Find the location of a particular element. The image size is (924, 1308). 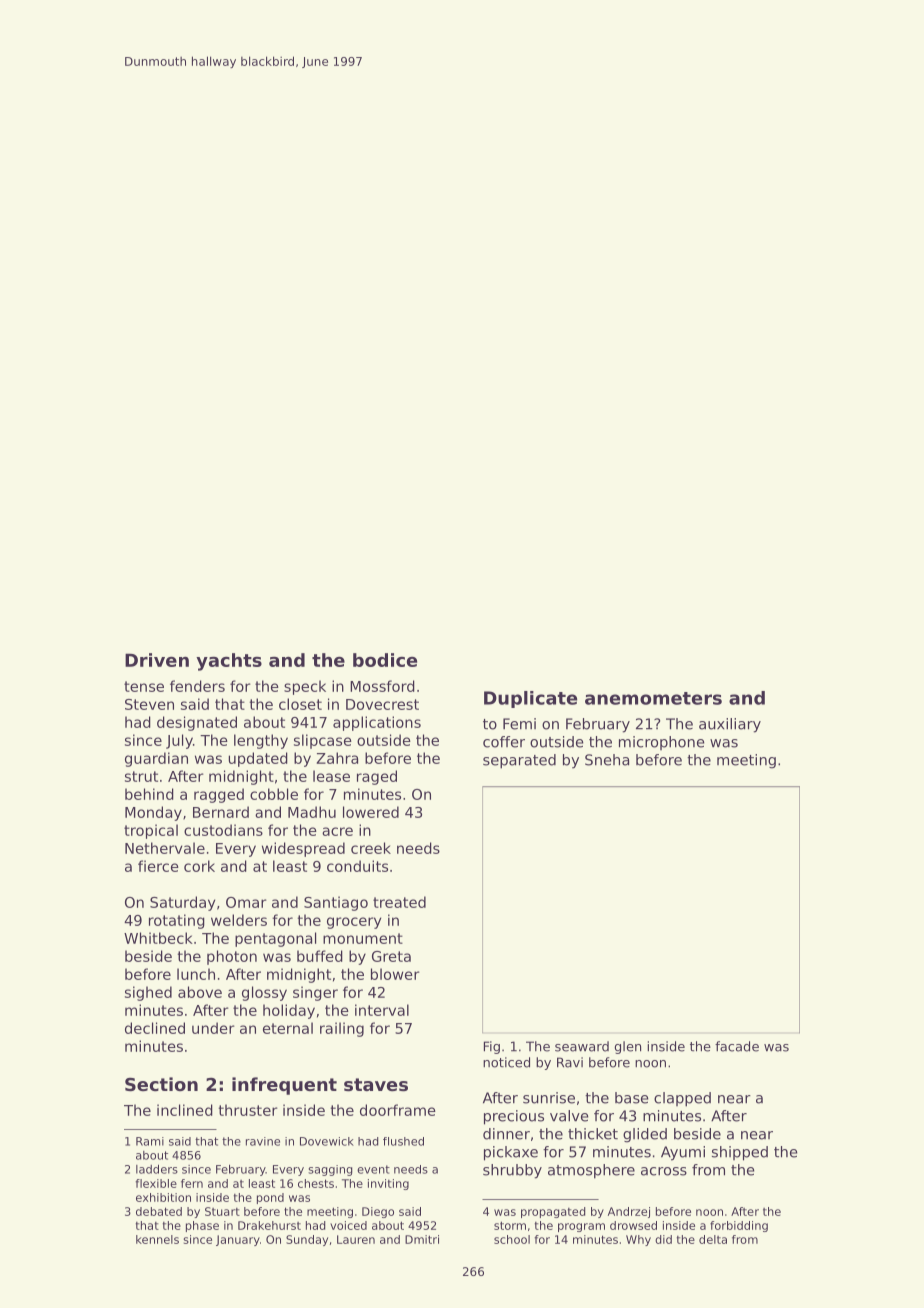

glen is located at coordinates (628, 1047).
